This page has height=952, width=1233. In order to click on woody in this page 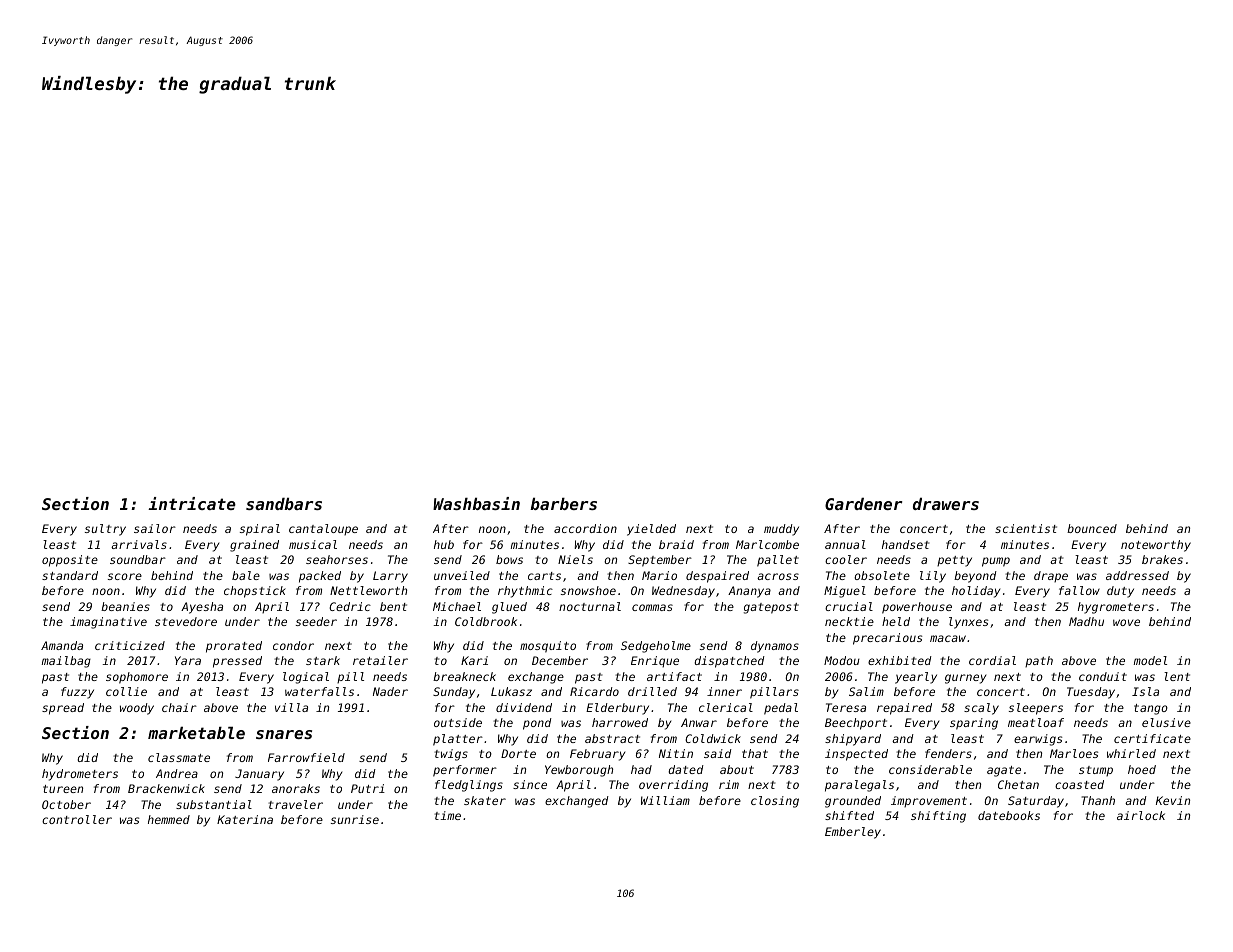, I will do `click(137, 709)`.
